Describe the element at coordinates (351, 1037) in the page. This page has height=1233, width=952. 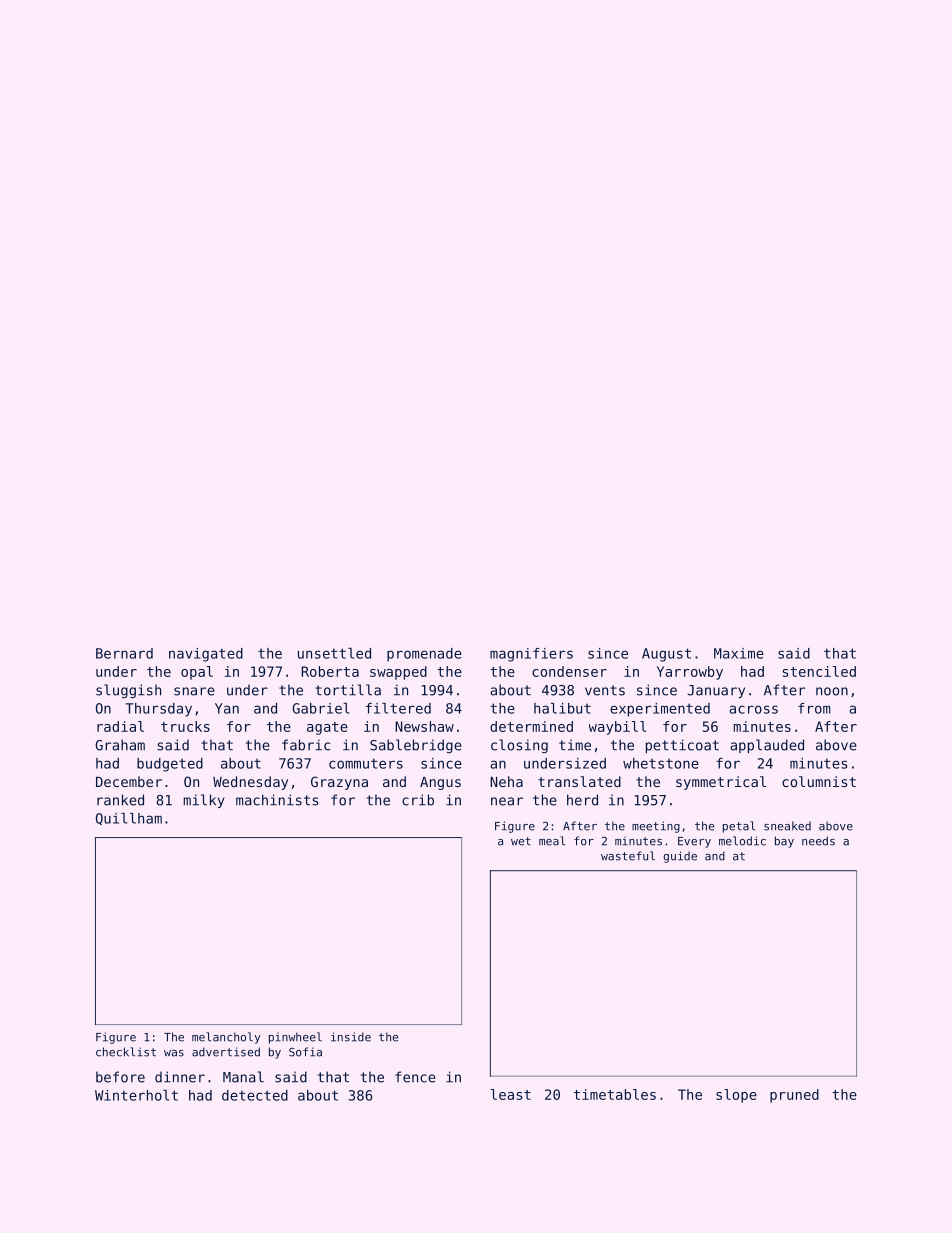
I see `inside` at that location.
